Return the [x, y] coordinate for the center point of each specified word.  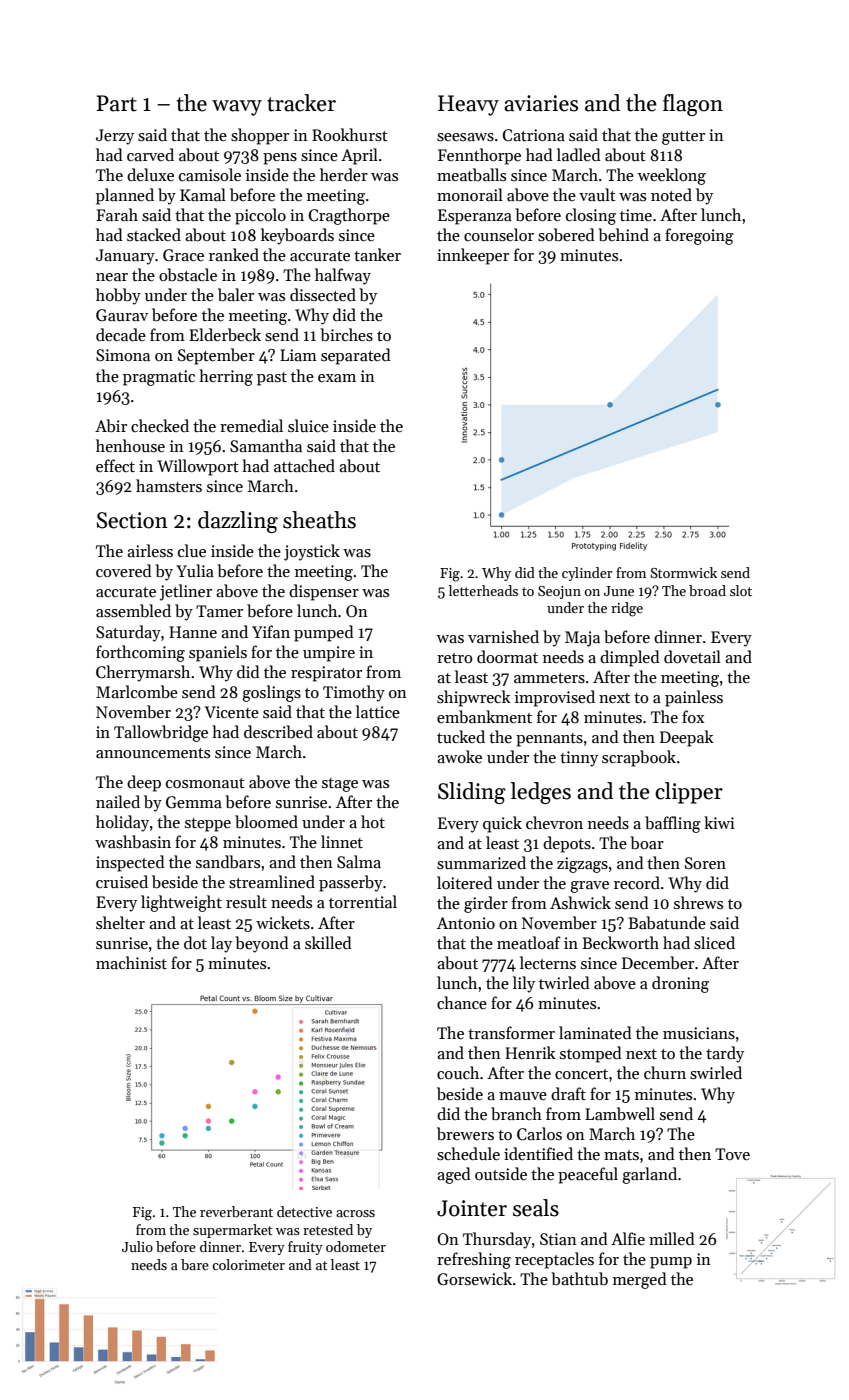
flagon [693, 105]
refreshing [474, 1260]
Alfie [628, 1238]
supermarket [233, 1231]
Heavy [468, 105]
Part [117, 103]
